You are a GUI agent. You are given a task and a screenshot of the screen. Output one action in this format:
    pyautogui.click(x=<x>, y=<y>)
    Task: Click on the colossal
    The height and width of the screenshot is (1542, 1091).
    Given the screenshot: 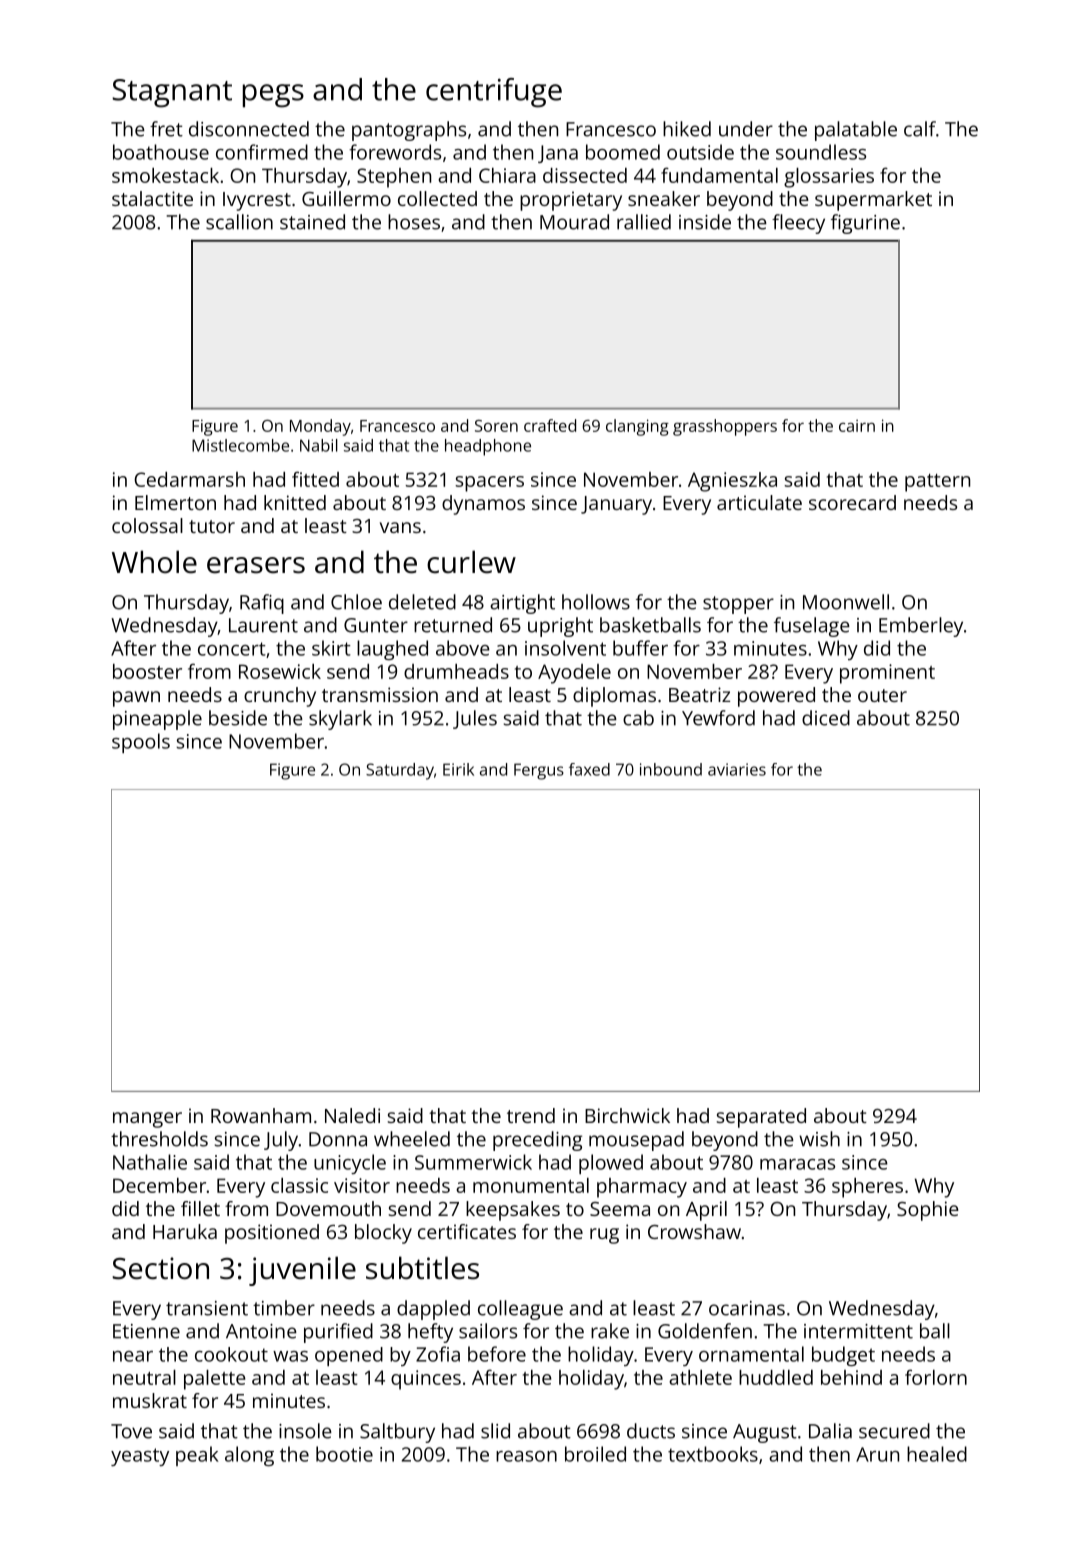 What is the action you would take?
    pyautogui.click(x=147, y=525)
